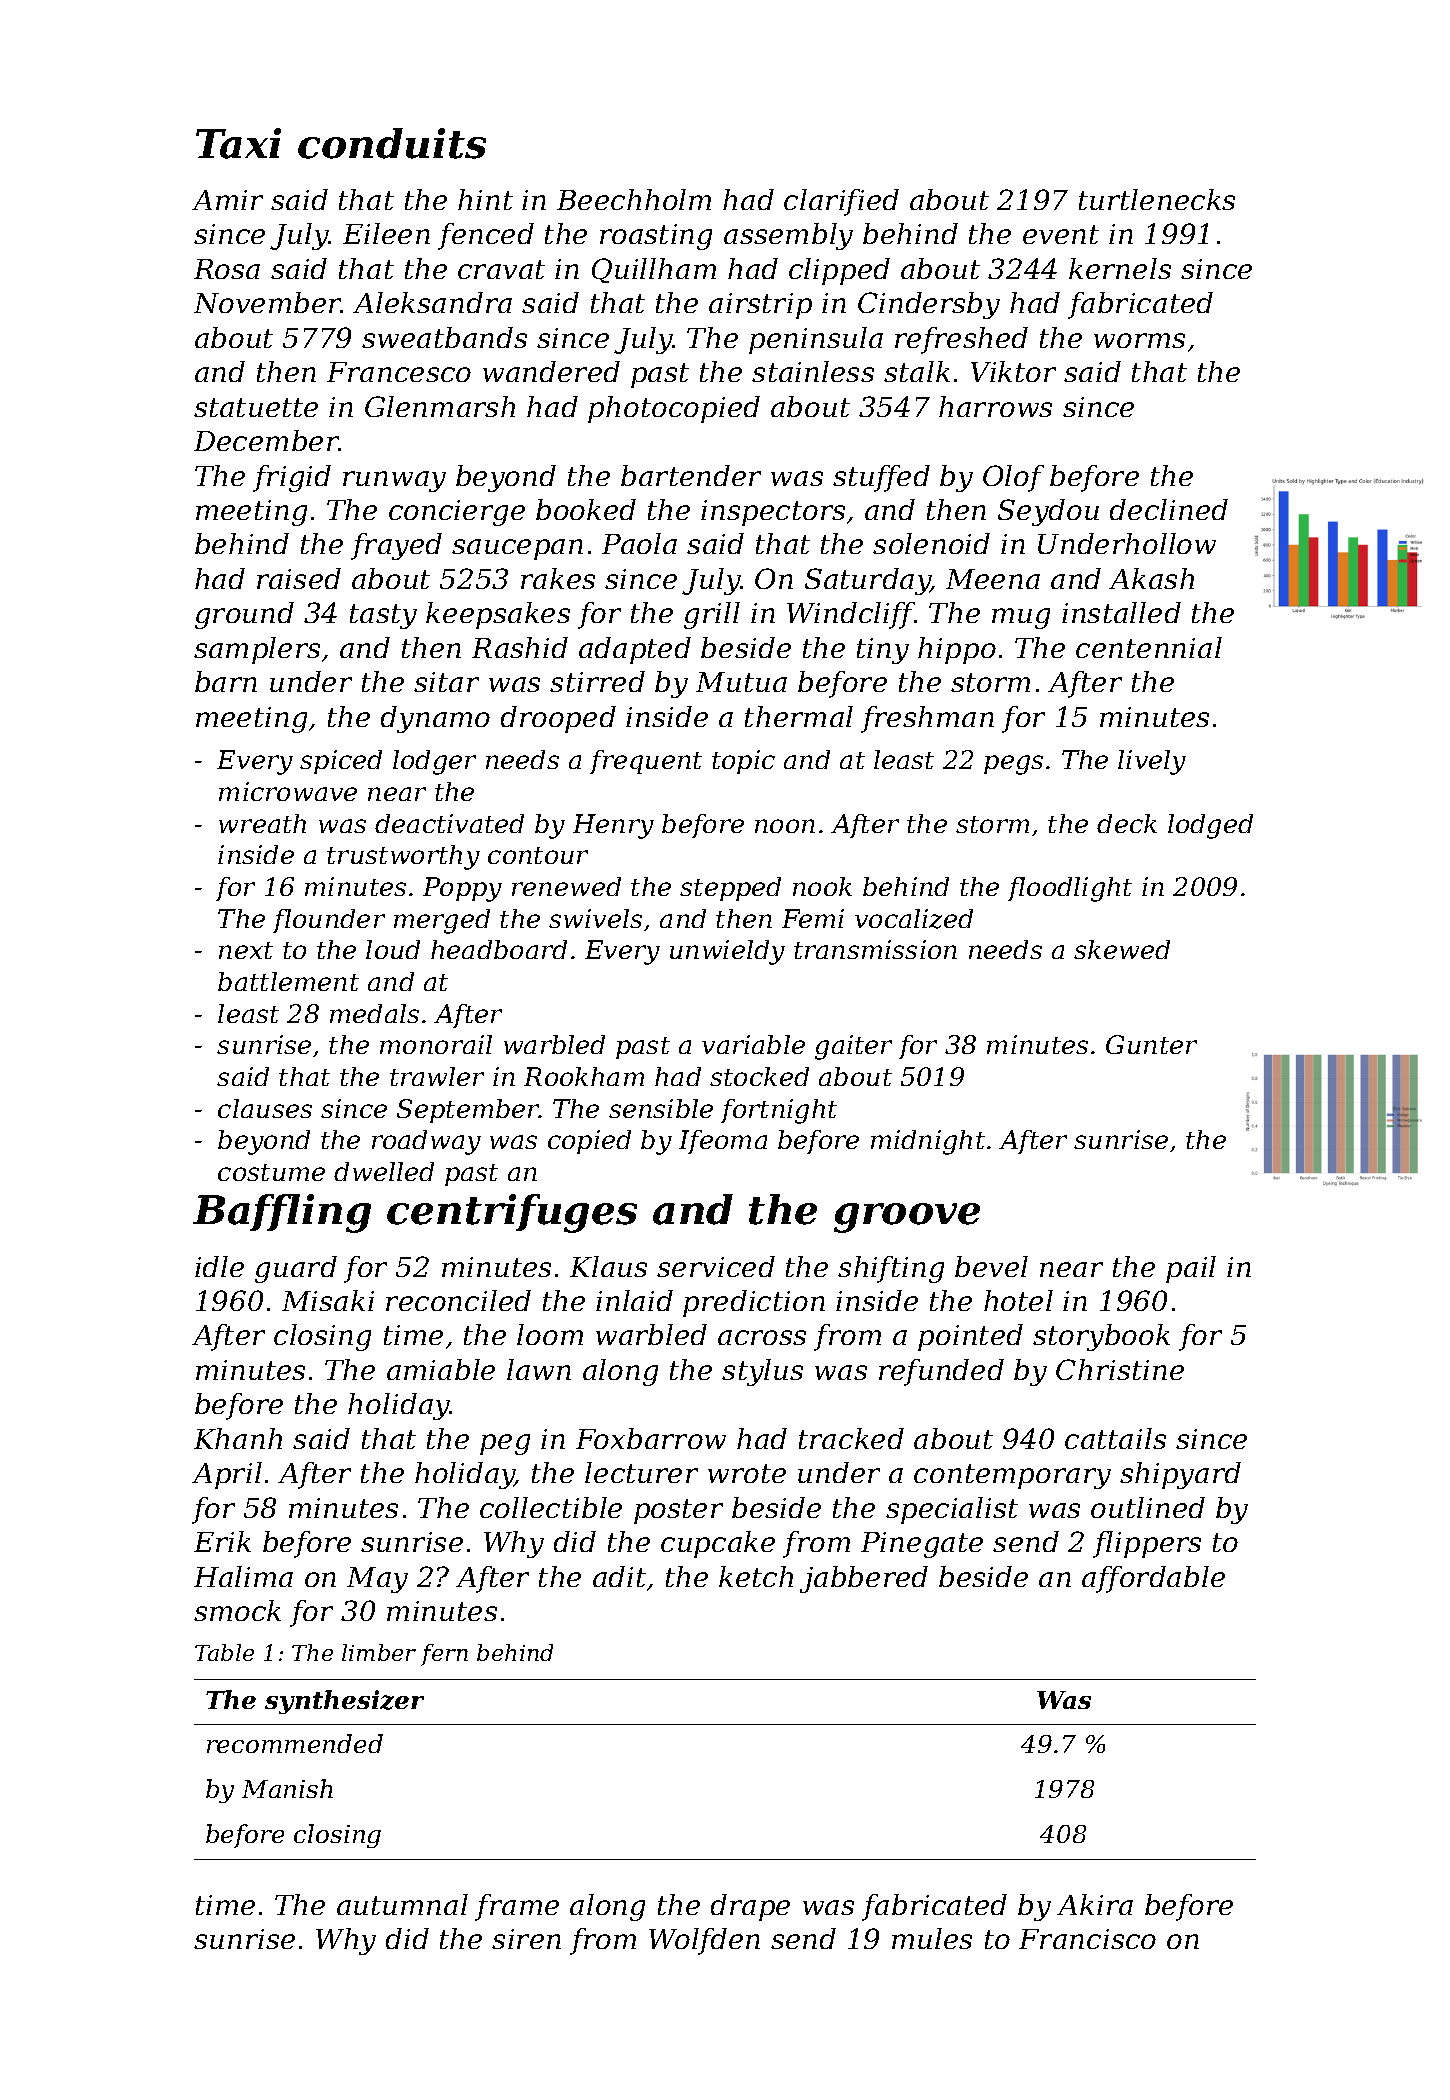 The height and width of the document is (2100, 1450). I want to click on midnight, so click(928, 1142).
